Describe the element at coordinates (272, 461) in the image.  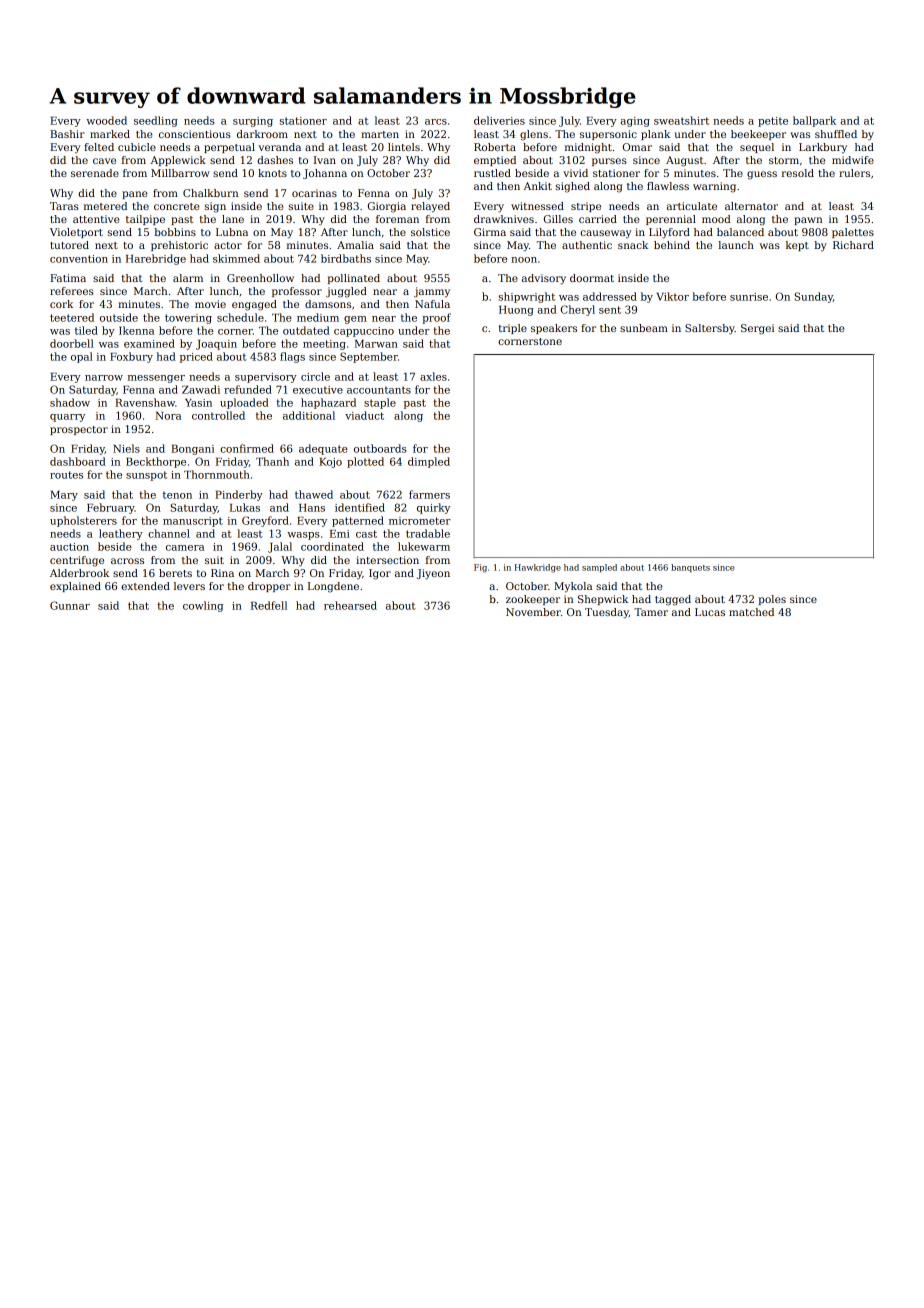
I see `Thanh` at that location.
